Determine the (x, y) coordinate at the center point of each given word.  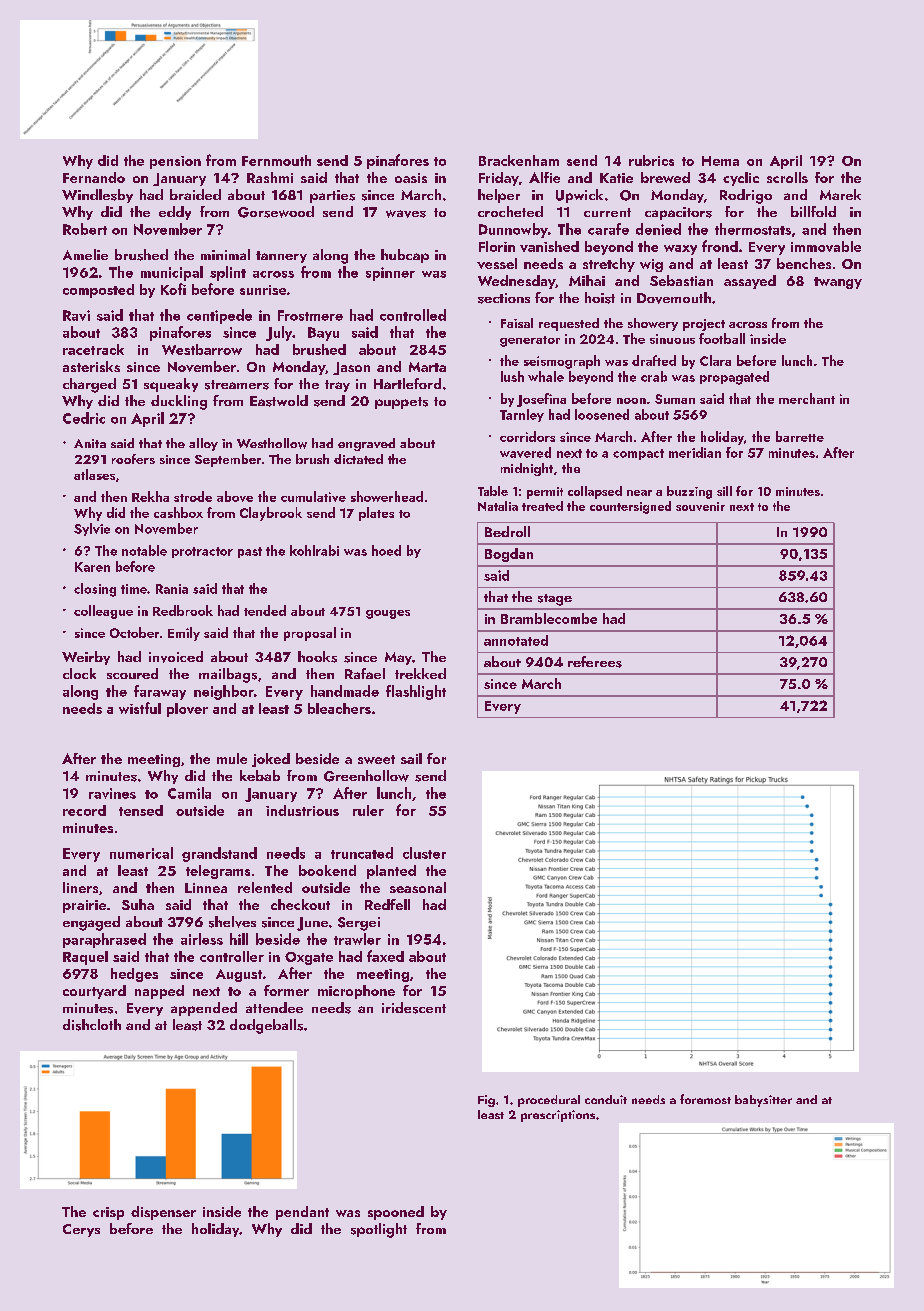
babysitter (763, 1101)
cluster (424, 853)
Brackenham (519, 160)
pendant (302, 1213)
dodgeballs (266, 1026)
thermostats (753, 229)
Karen (92, 567)
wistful (140, 708)
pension (175, 162)
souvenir (700, 506)
